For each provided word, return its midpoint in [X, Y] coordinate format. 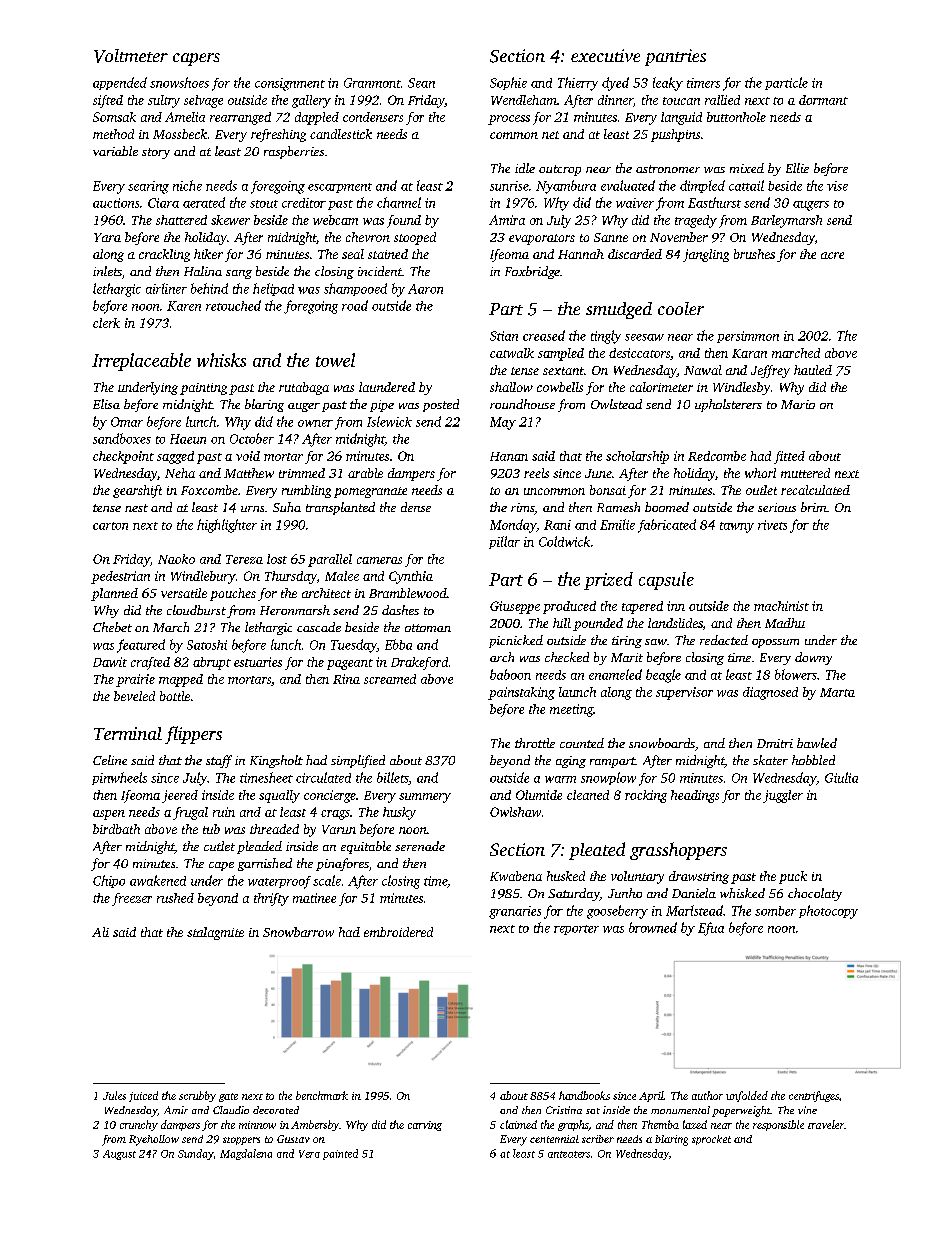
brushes [754, 254]
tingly [606, 337]
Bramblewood [408, 593]
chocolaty [815, 894]
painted [340, 1154]
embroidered [398, 932]
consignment [290, 84]
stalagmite [215, 933]
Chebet [112, 627]
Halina [203, 271]
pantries [675, 57]
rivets [772, 525]
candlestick [341, 134]
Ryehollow [154, 1140]
